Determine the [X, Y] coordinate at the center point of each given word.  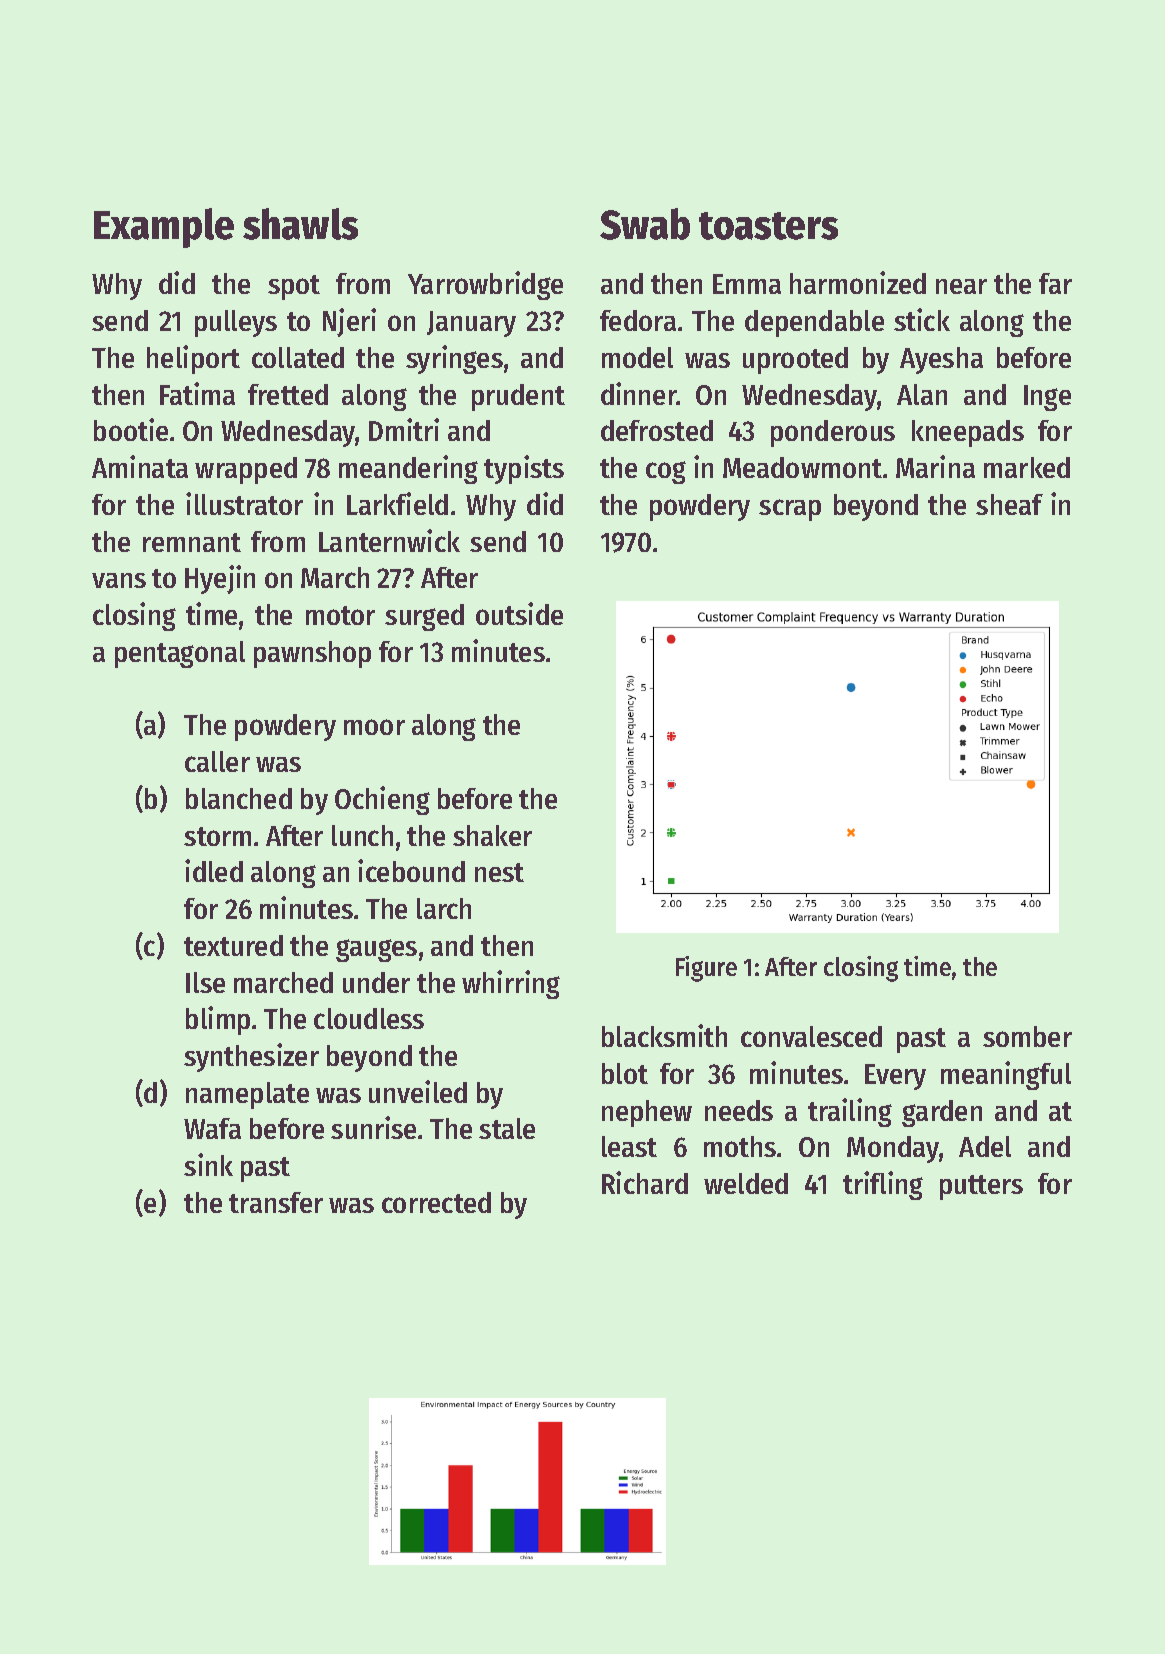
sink [208, 1164]
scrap [790, 510]
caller [217, 761]
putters [981, 1187]
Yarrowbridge [485, 285]
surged [424, 617]
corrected [436, 1202]
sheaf [1009, 504]
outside [519, 613]
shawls [300, 224]
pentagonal [180, 654]
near [961, 286]
